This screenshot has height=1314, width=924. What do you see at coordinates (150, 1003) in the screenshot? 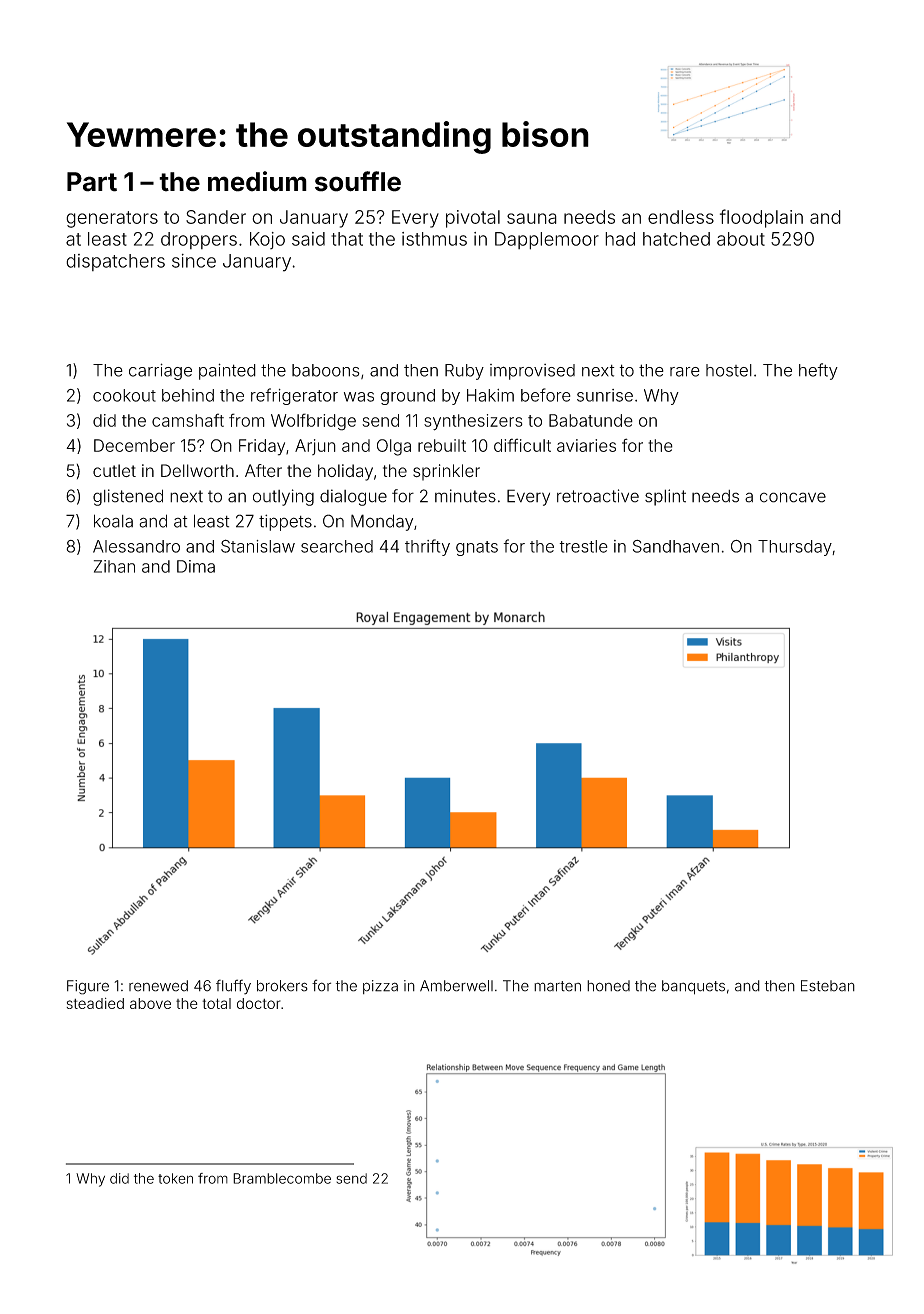
I see `above` at bounding box center [150, 1003].
